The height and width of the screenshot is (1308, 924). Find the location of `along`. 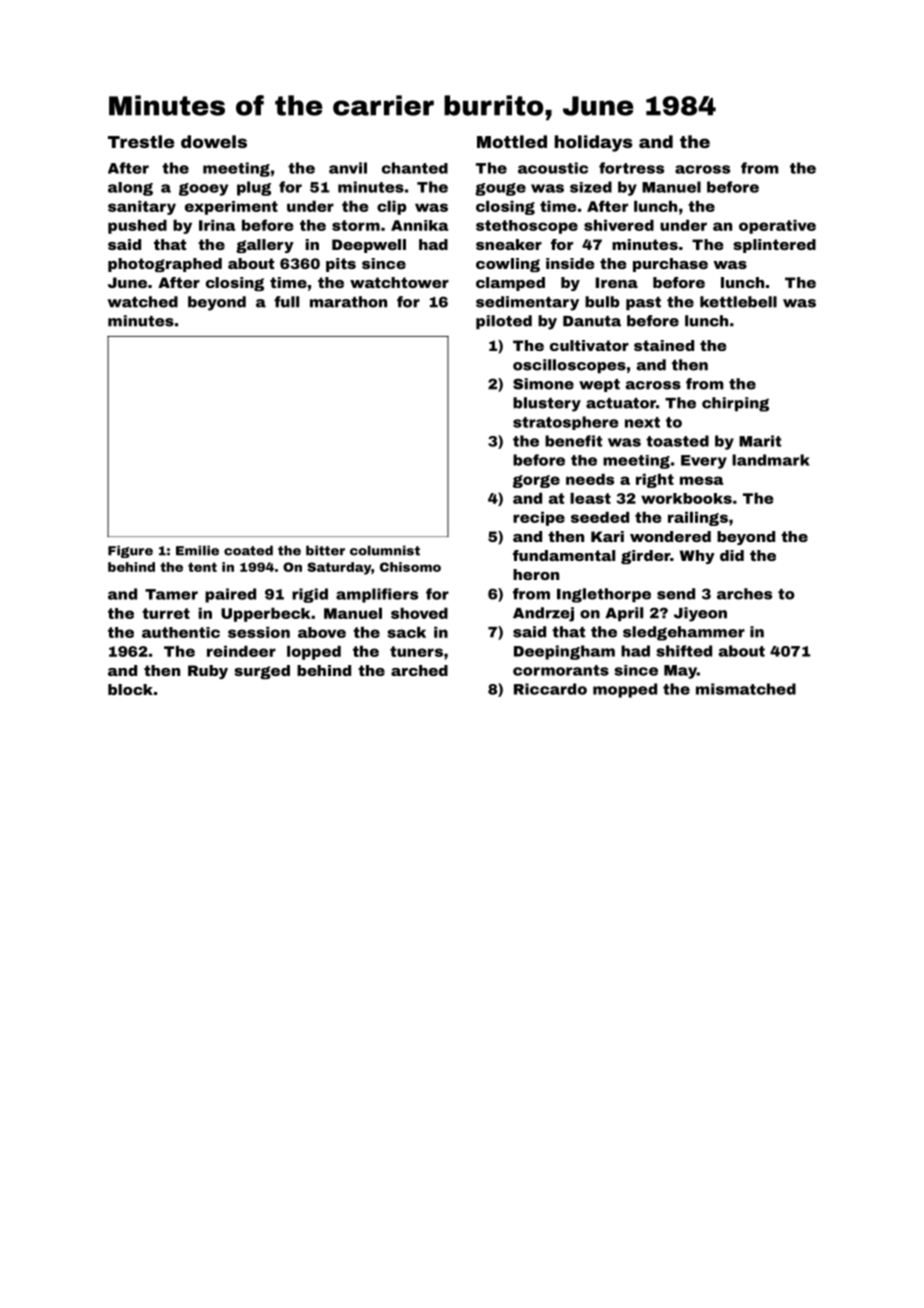

along is located at coordinates (130, 189).
